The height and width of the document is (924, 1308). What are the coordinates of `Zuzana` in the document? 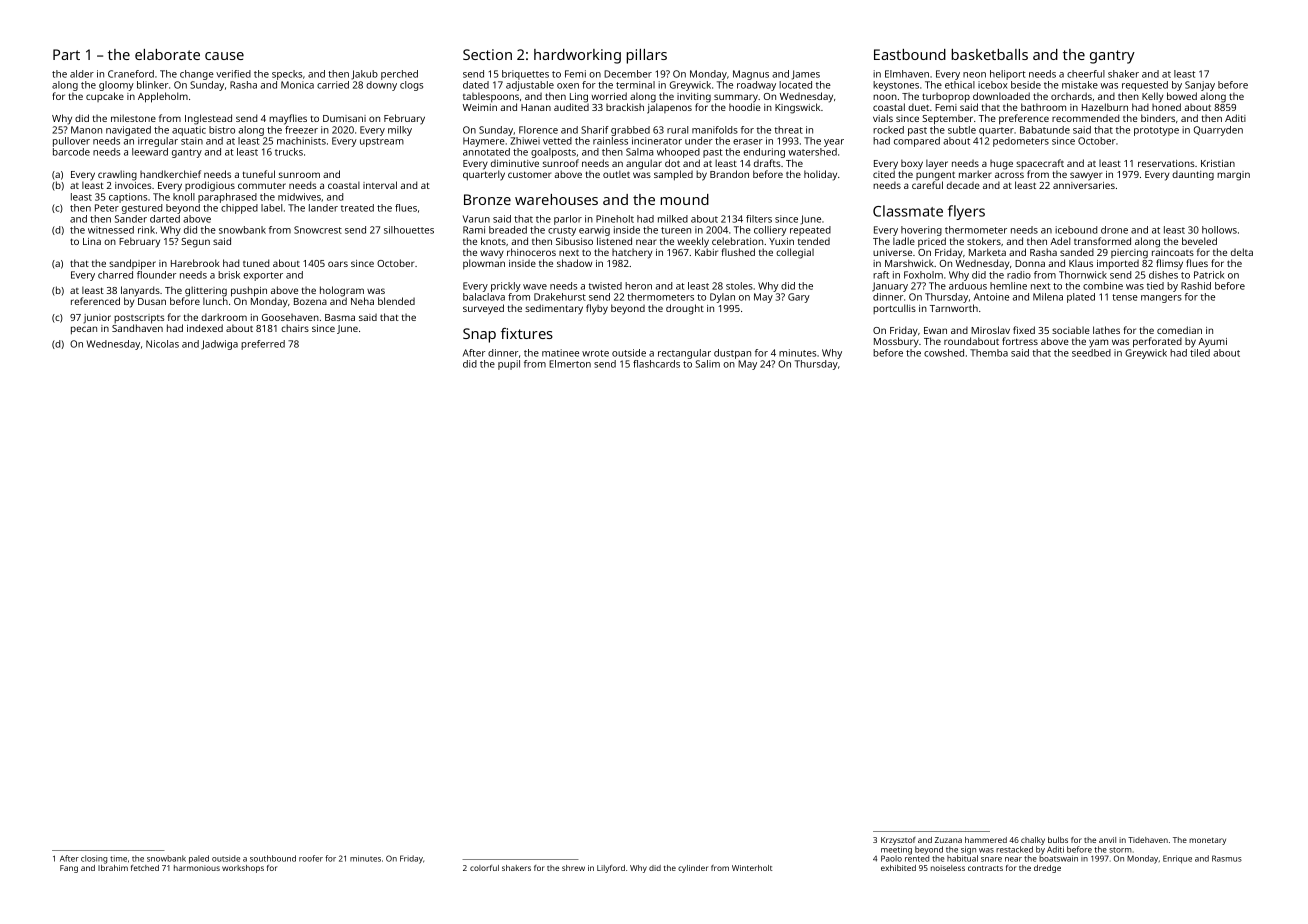 It's located at (948, 840).
